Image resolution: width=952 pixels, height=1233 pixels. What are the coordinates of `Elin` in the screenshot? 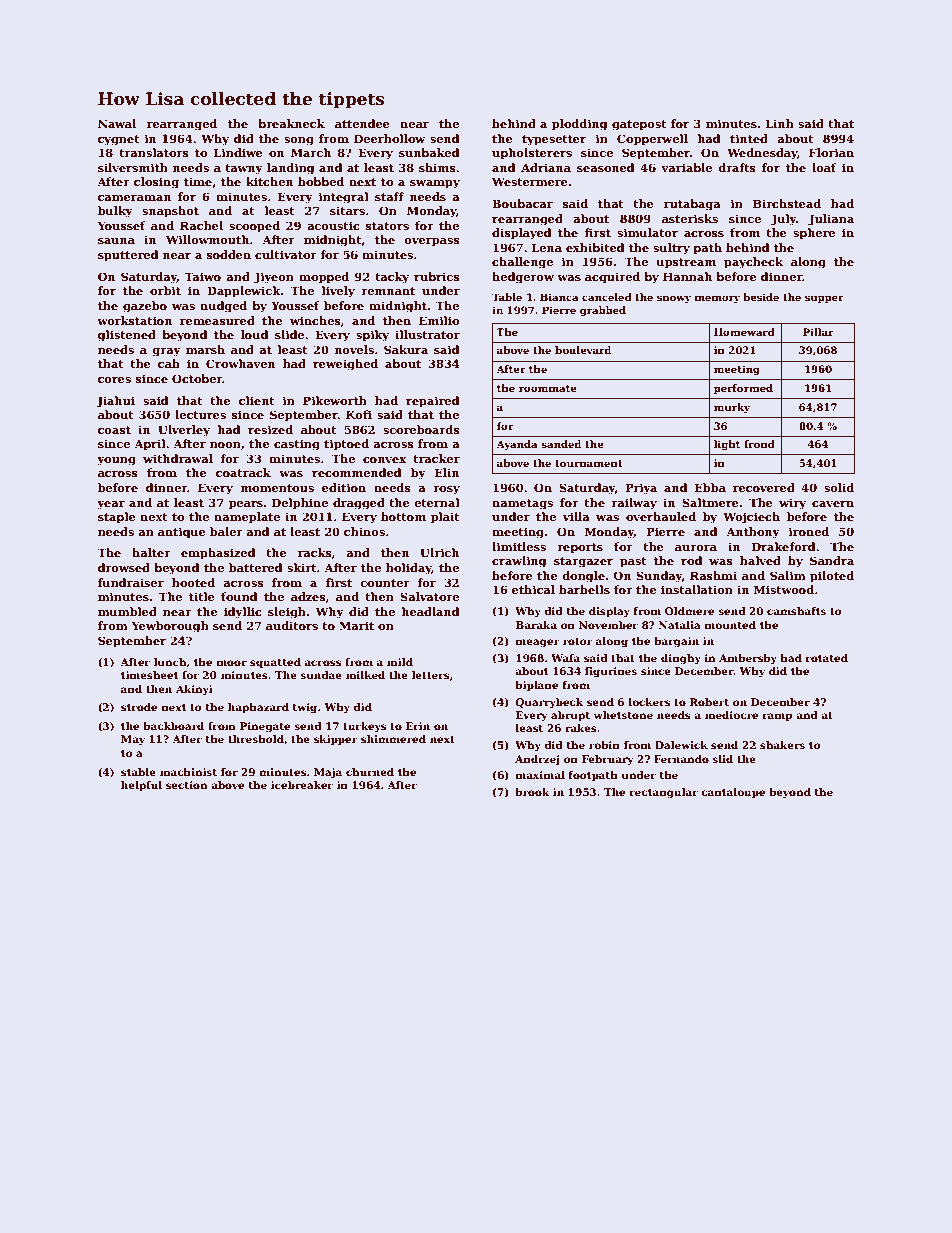 It's located at (447, 472).
